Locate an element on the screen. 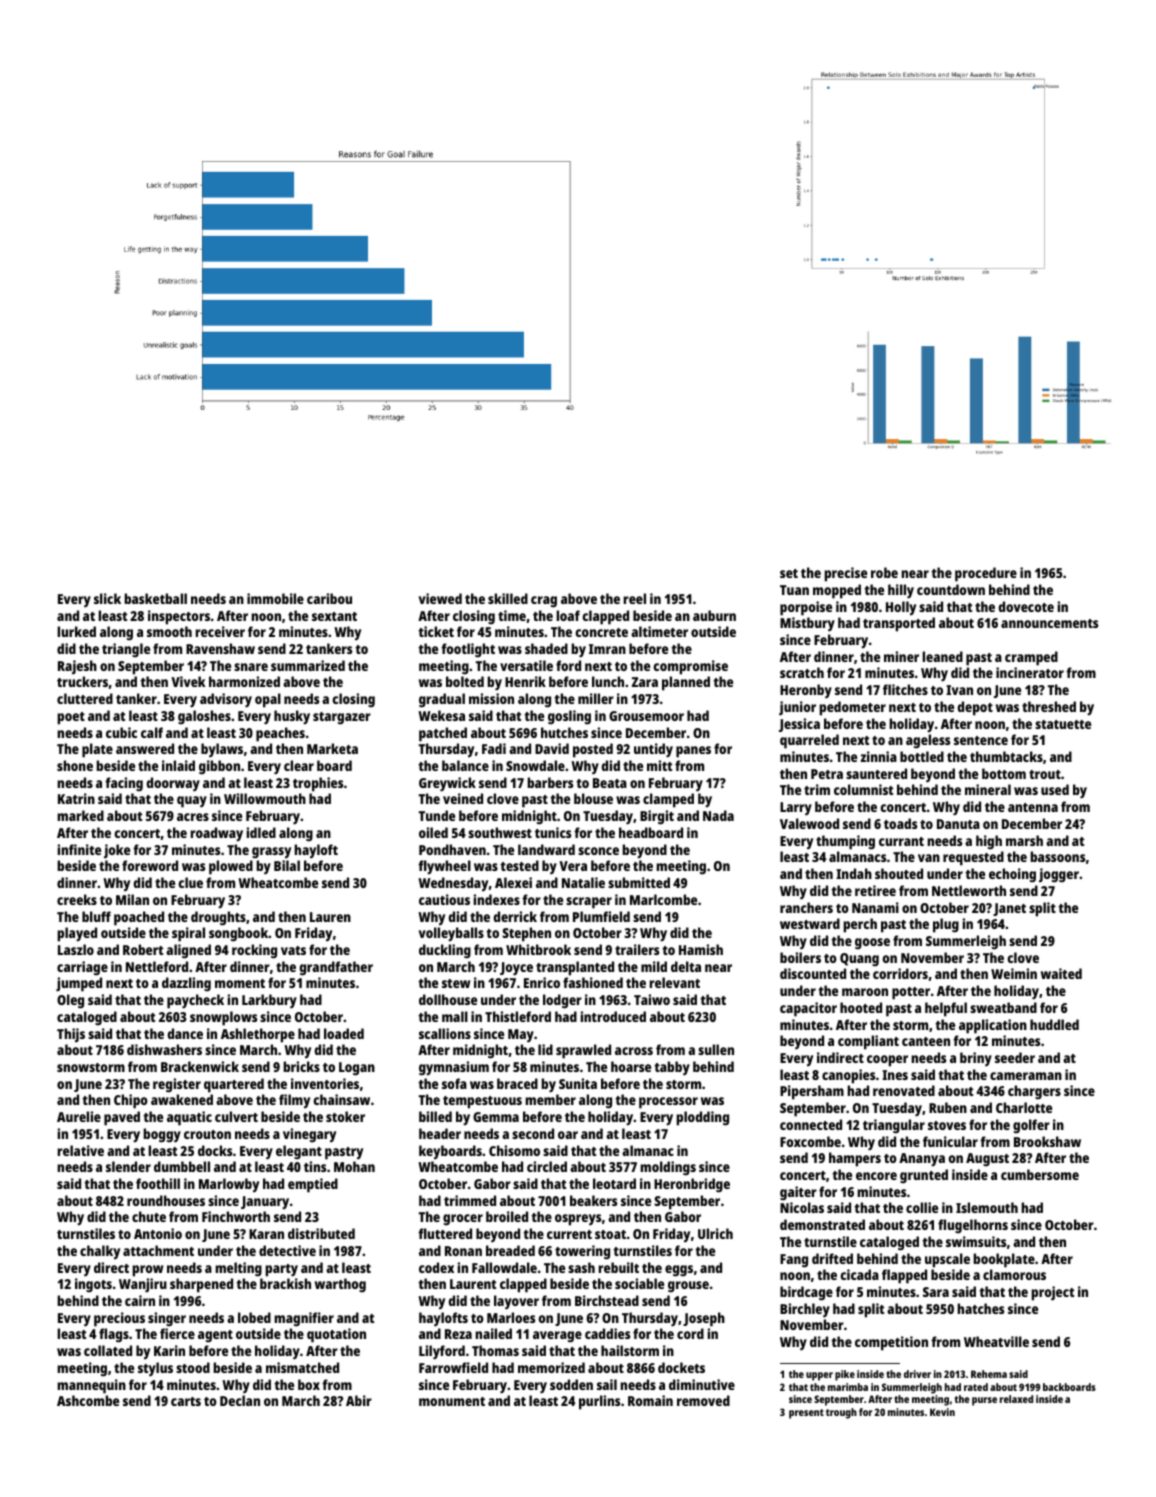  Kevin is located at coordinates (942, 1412).
